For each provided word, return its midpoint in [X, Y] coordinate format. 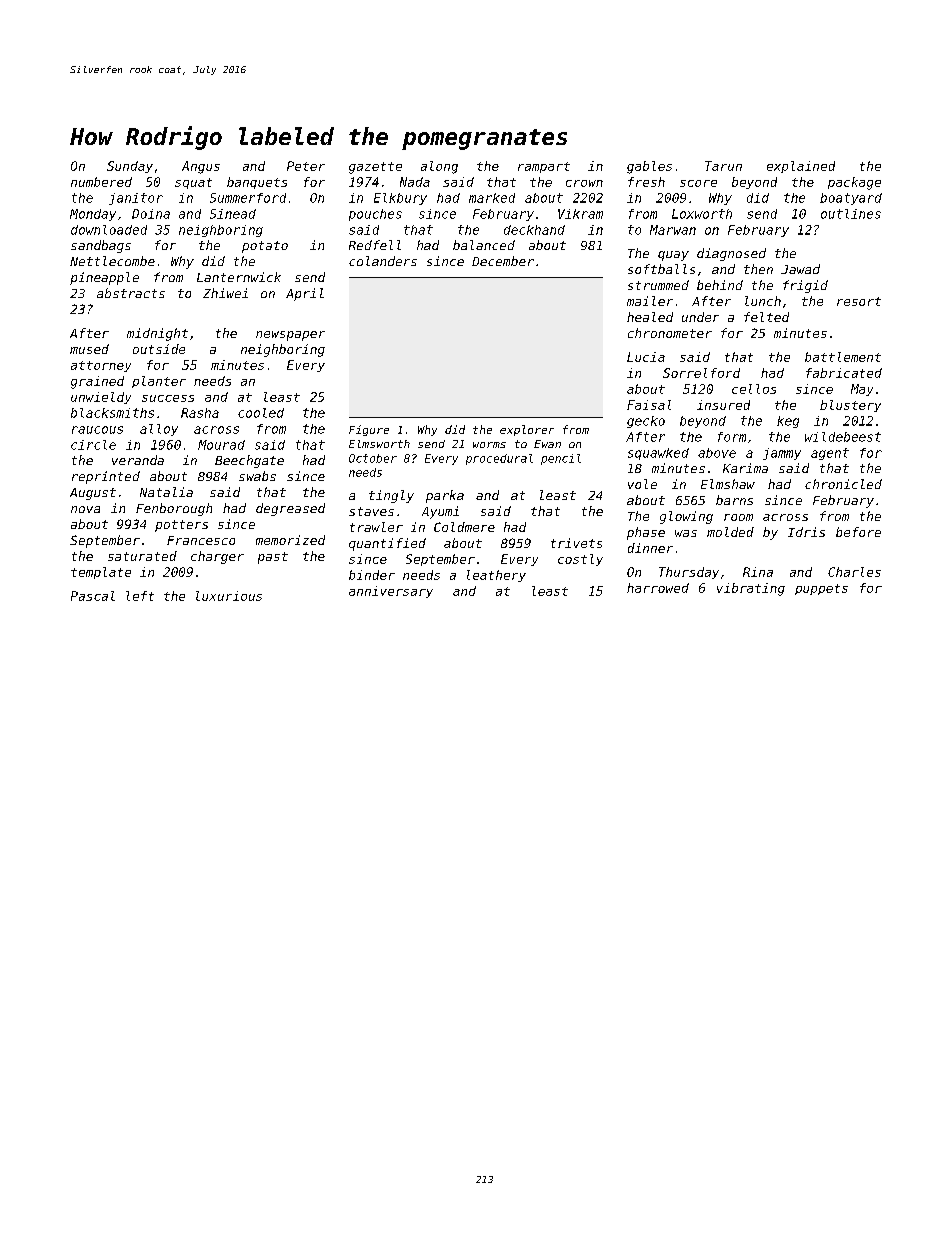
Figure [369, 430]
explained [801, 167]
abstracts [131, 293]
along [439, 167]
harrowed [658, 588]
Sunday [130, 167]
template [101, 573]
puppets [821, 589]
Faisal [649, 405]
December [503, 261]
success [168, 398]
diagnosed [731, 254]
